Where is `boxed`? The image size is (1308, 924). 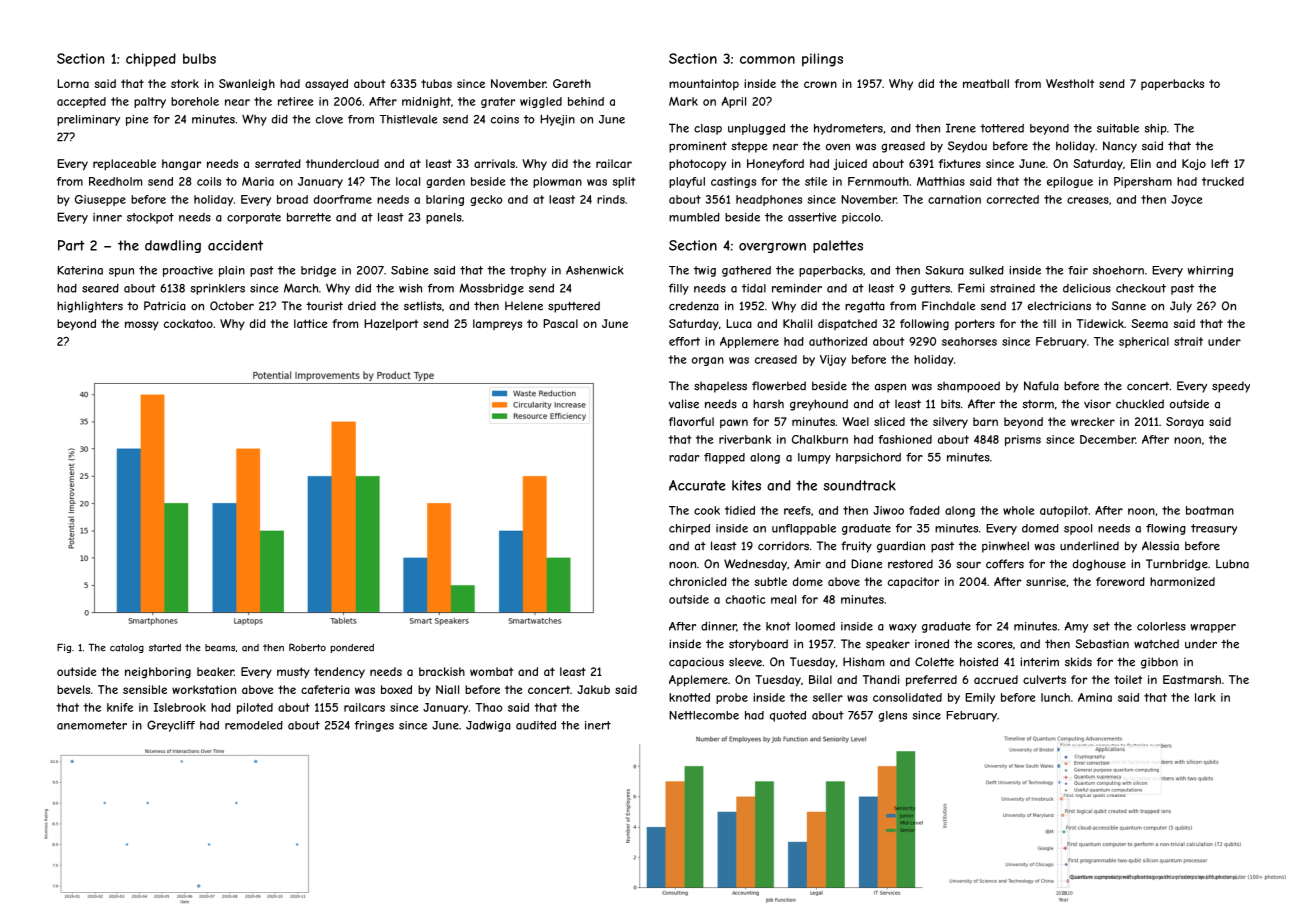
boxed is located at coordinates (396, 689).
